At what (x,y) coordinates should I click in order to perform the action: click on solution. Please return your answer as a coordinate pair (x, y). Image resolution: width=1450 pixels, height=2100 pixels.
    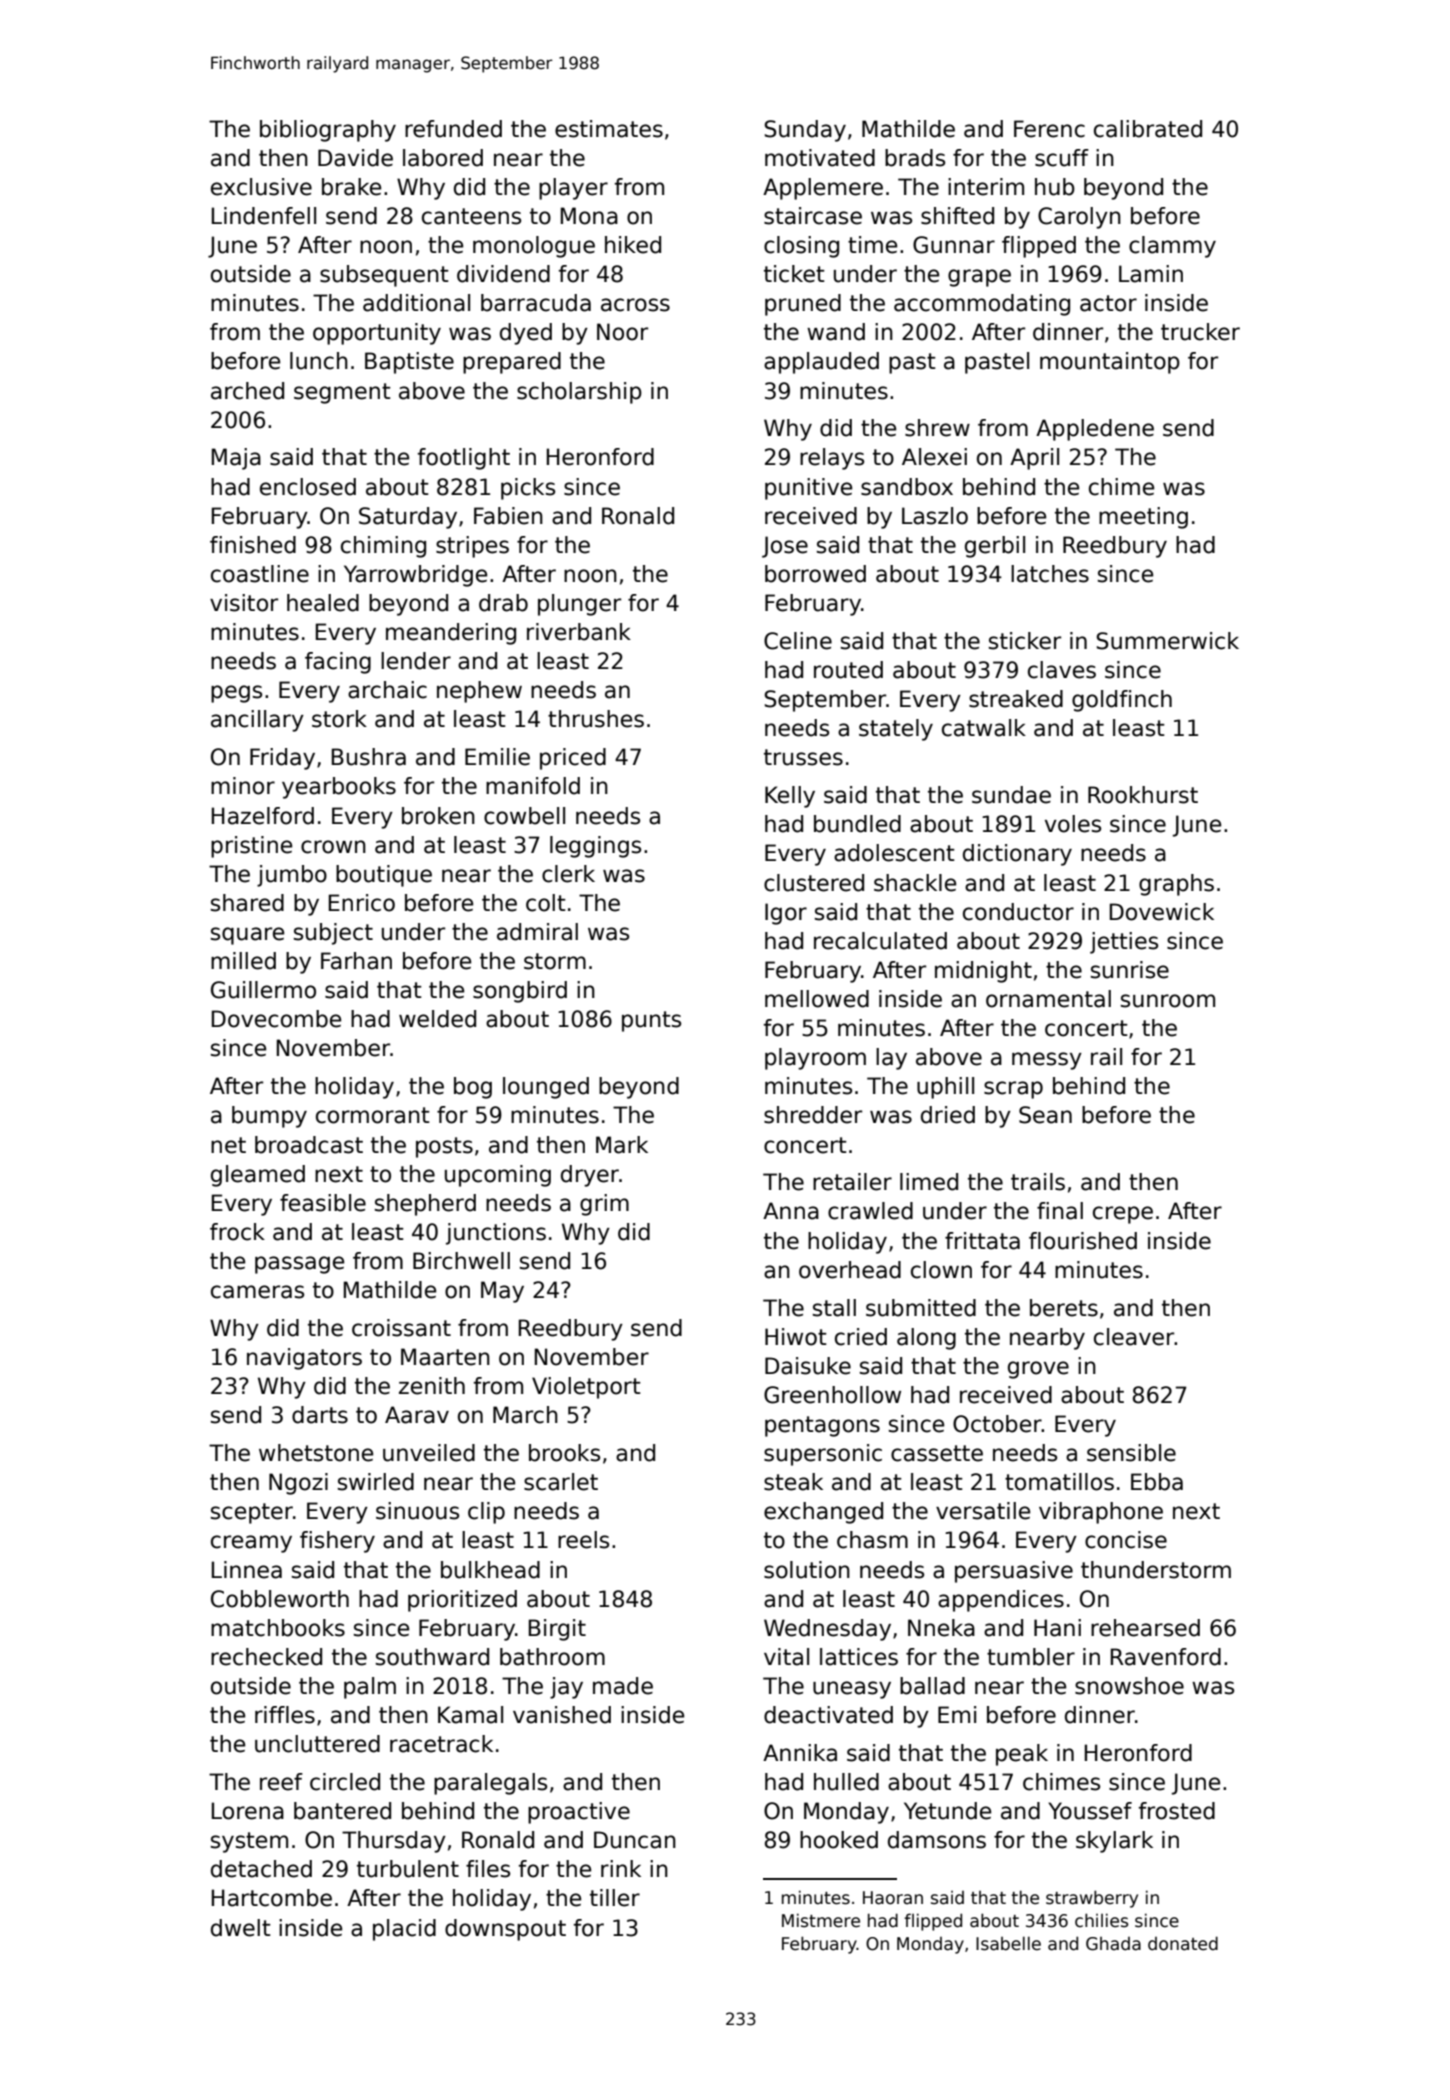
    Looking at the image, I should click on (807, 1570).
